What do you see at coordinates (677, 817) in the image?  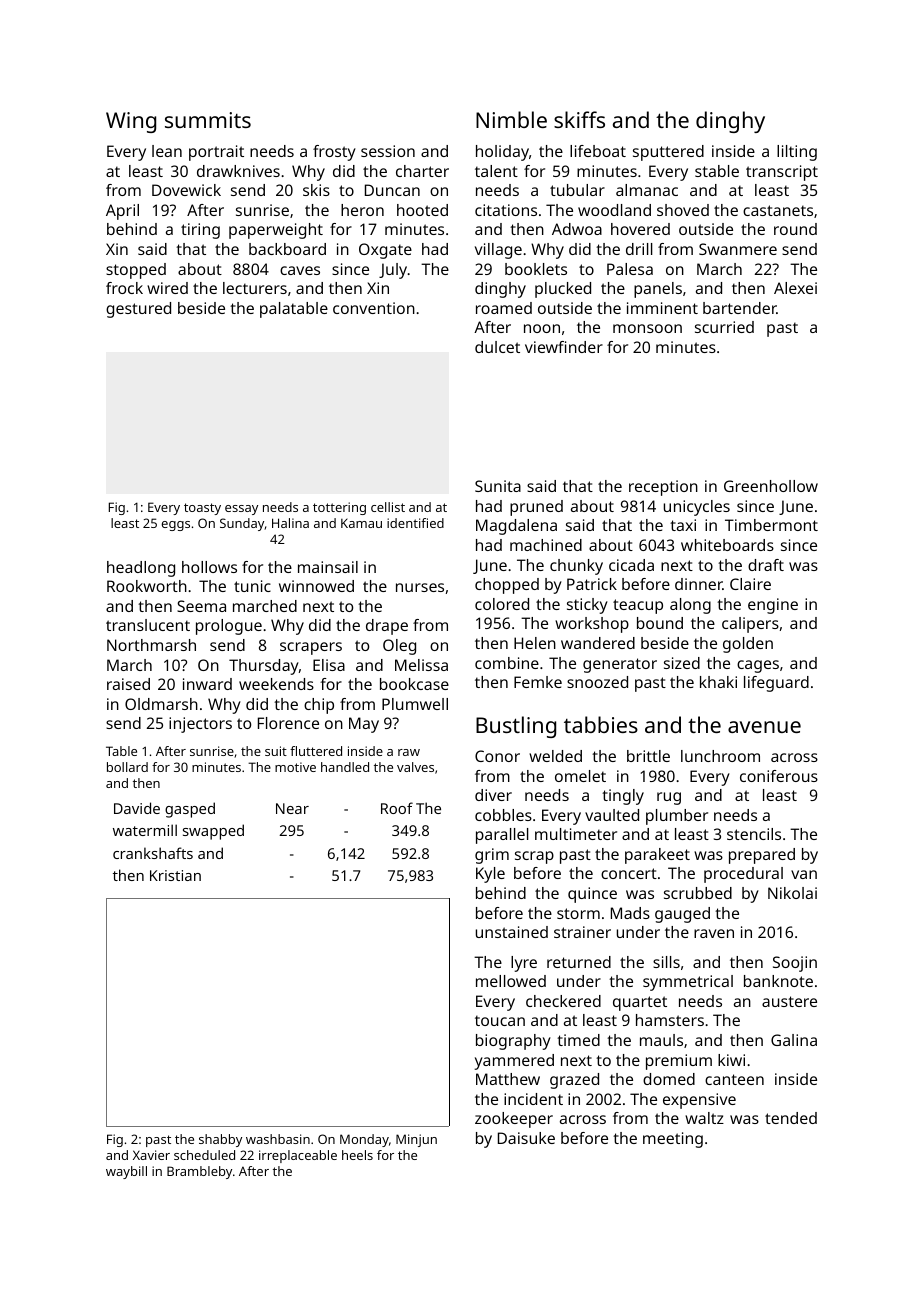 I see `plumber` at bounding box center [677, 817].
